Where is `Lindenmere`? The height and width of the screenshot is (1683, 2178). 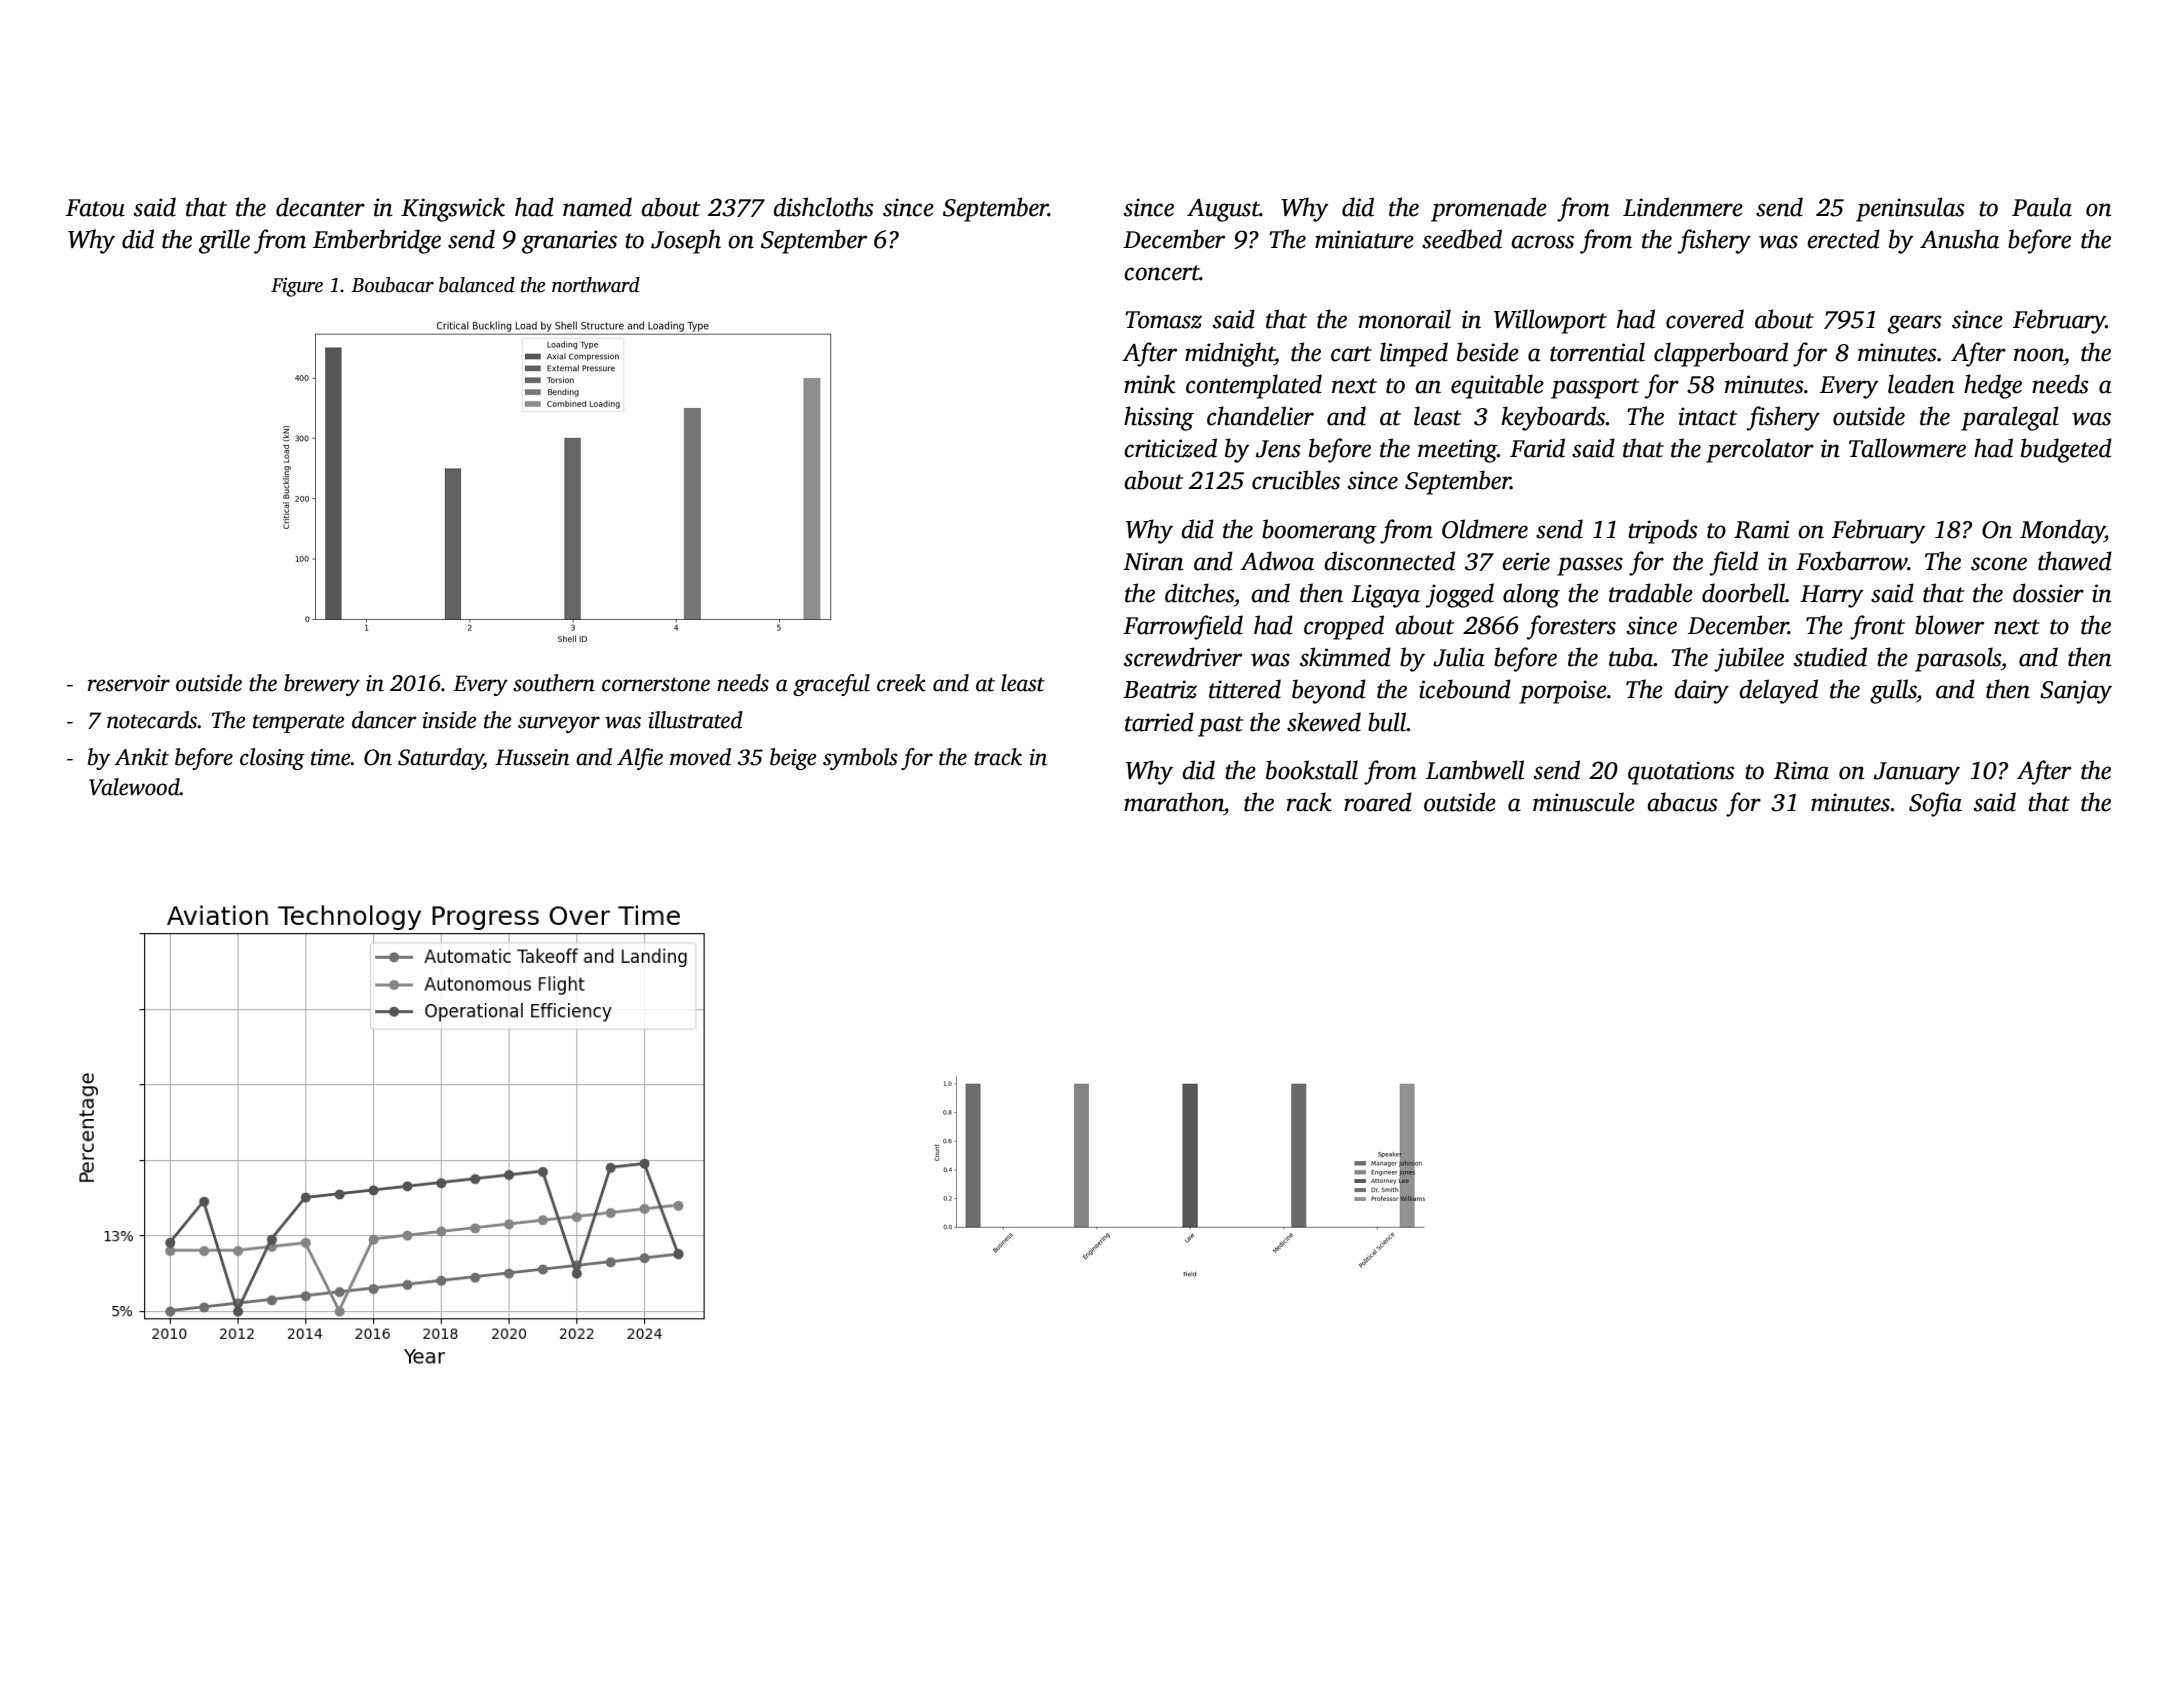
Lindenmere is located at coordinates (1683, 207).
